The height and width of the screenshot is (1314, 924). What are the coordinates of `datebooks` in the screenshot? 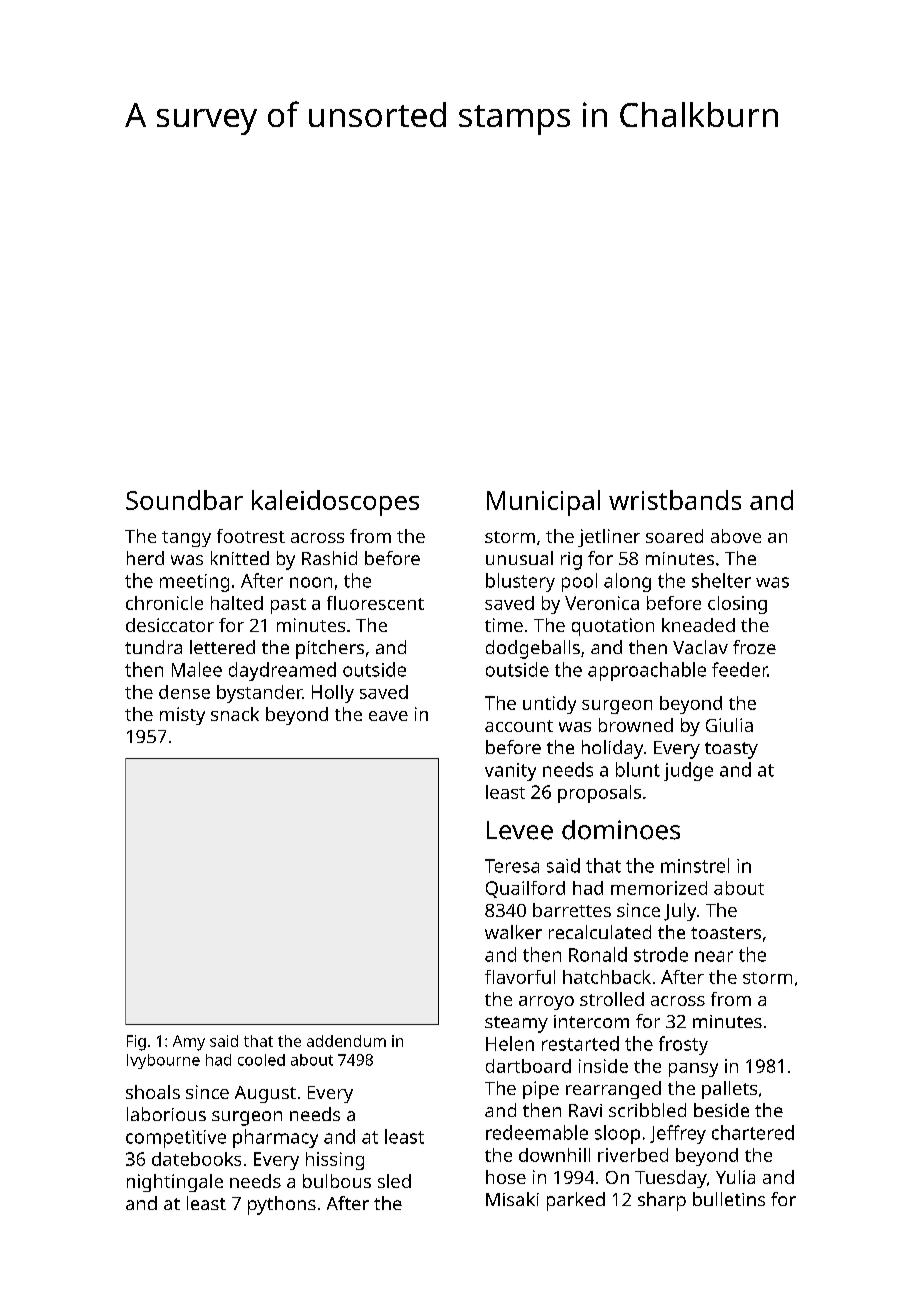 It's located at (196, 1159).
